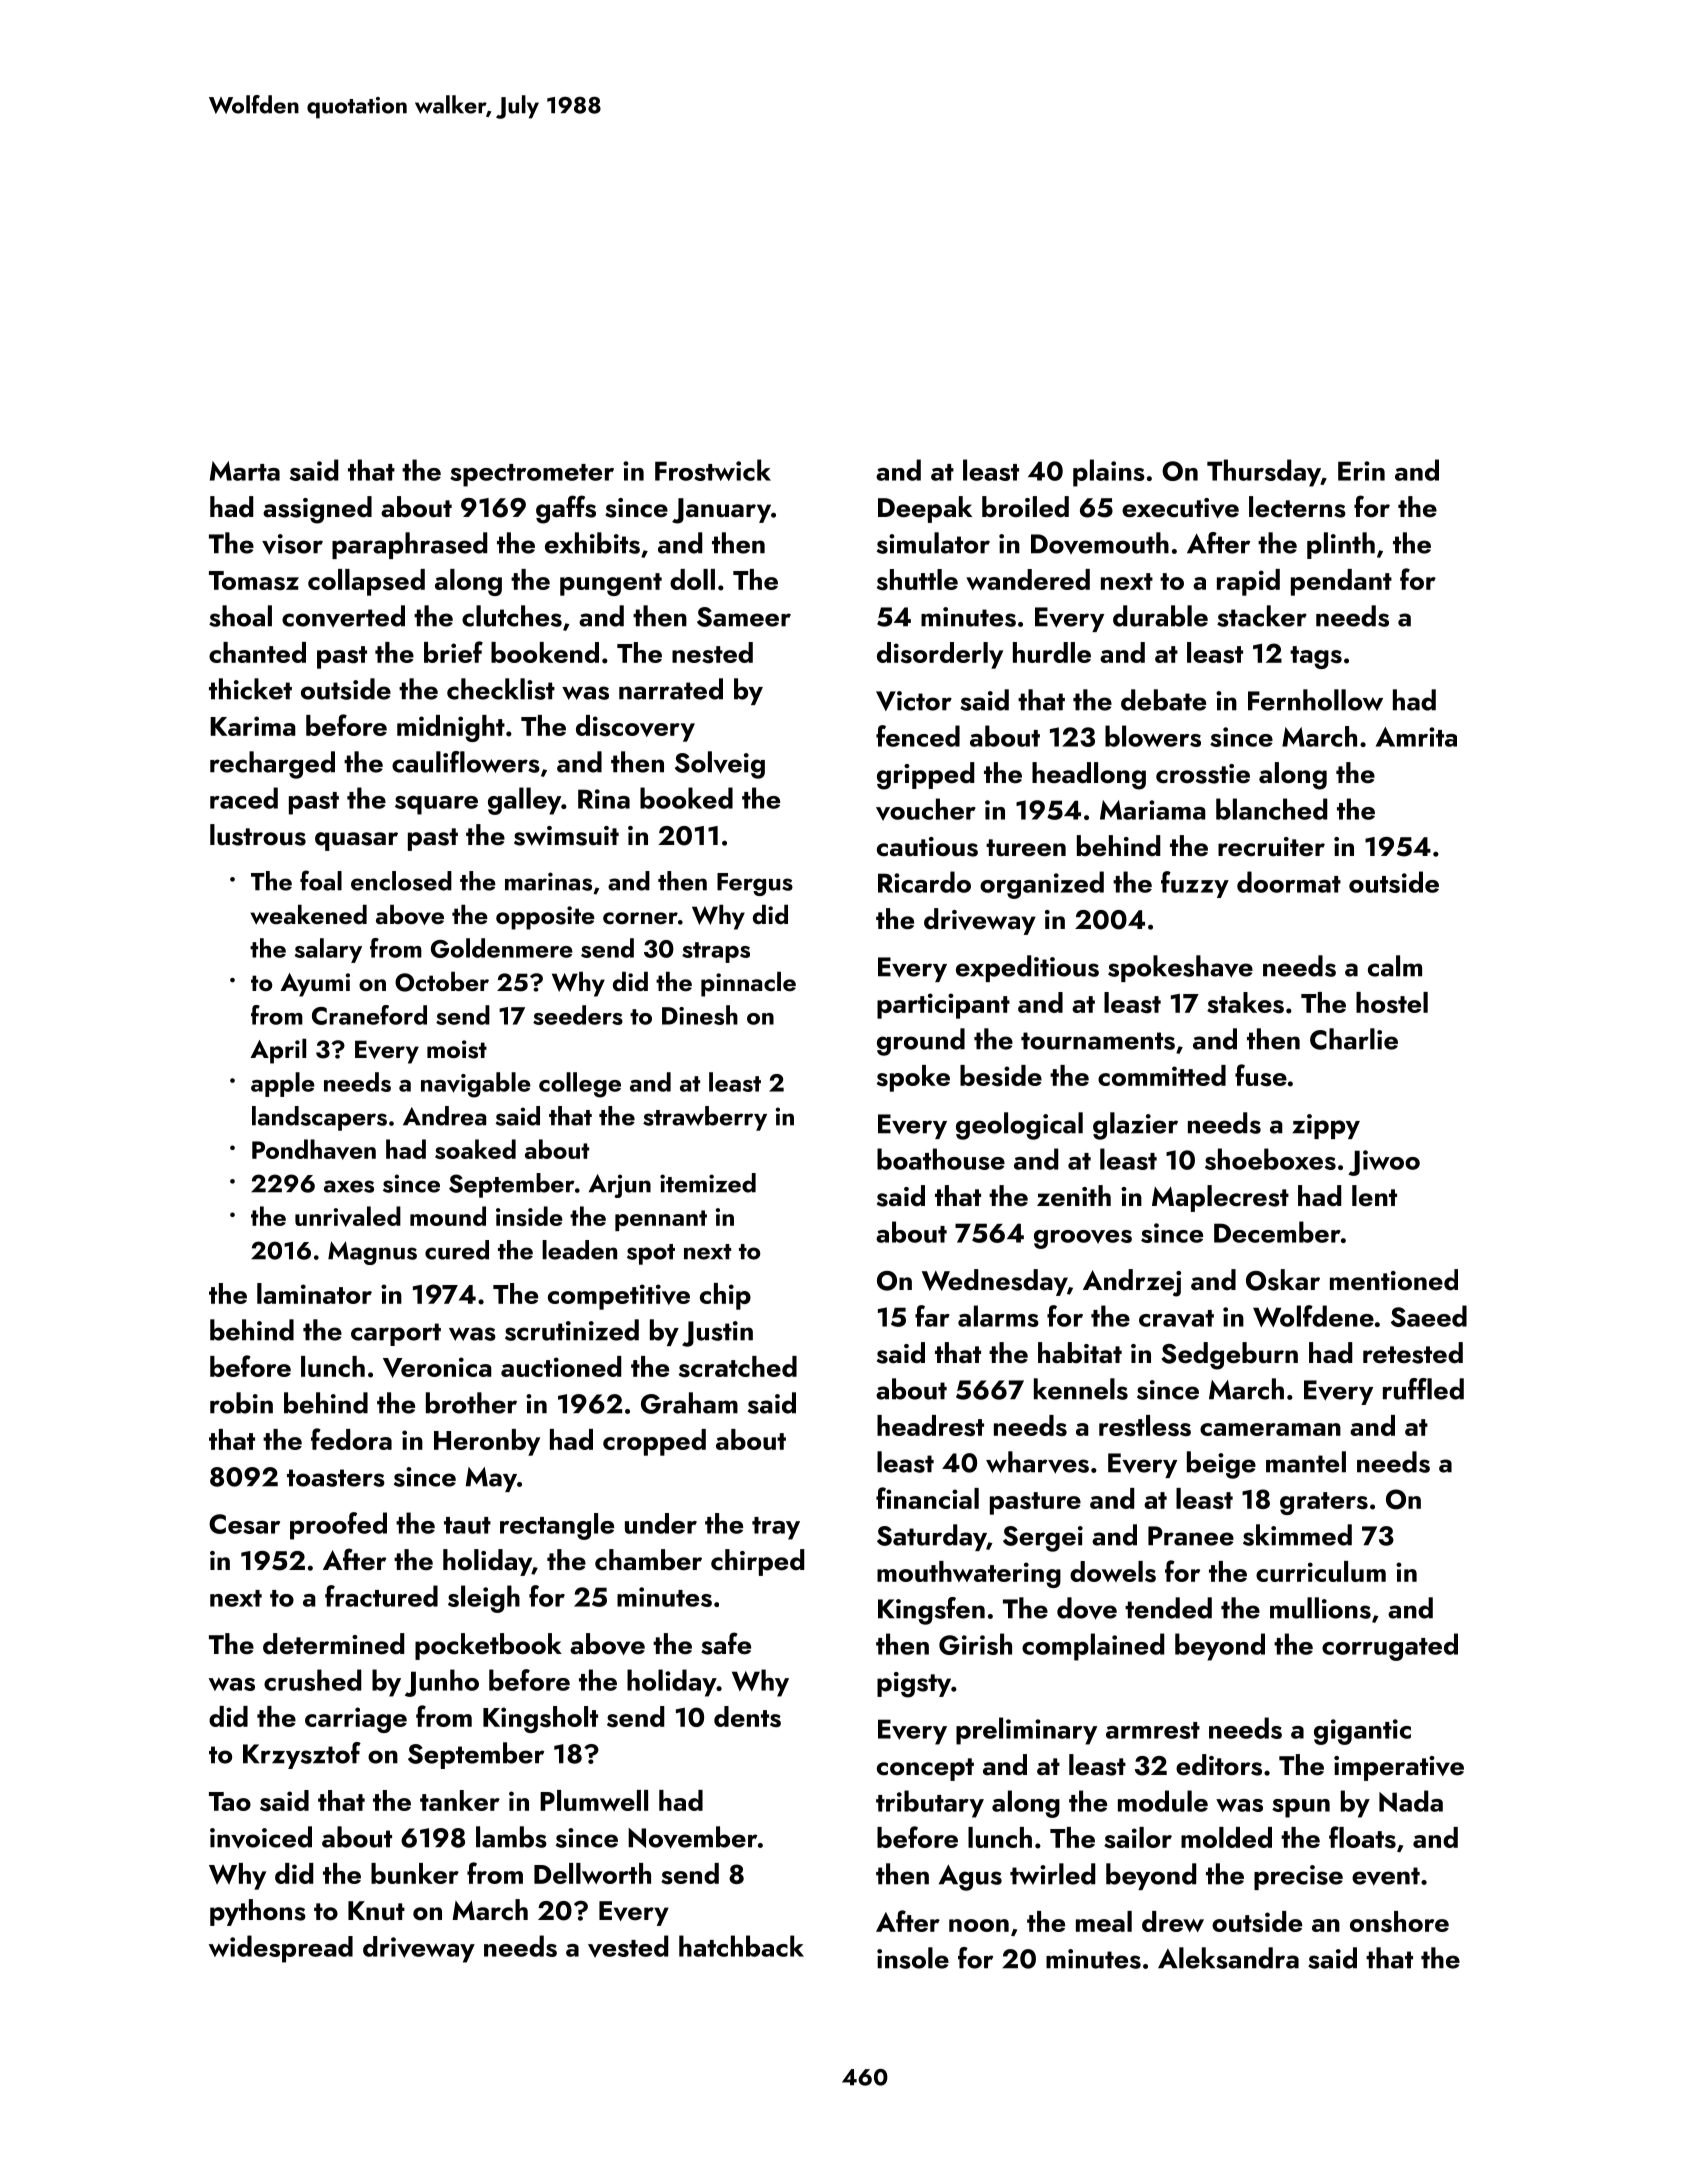  What do you see at coordinates (1026, 1731) in the page?
I see `preliminary` at bounding box center [1026, 1731].
